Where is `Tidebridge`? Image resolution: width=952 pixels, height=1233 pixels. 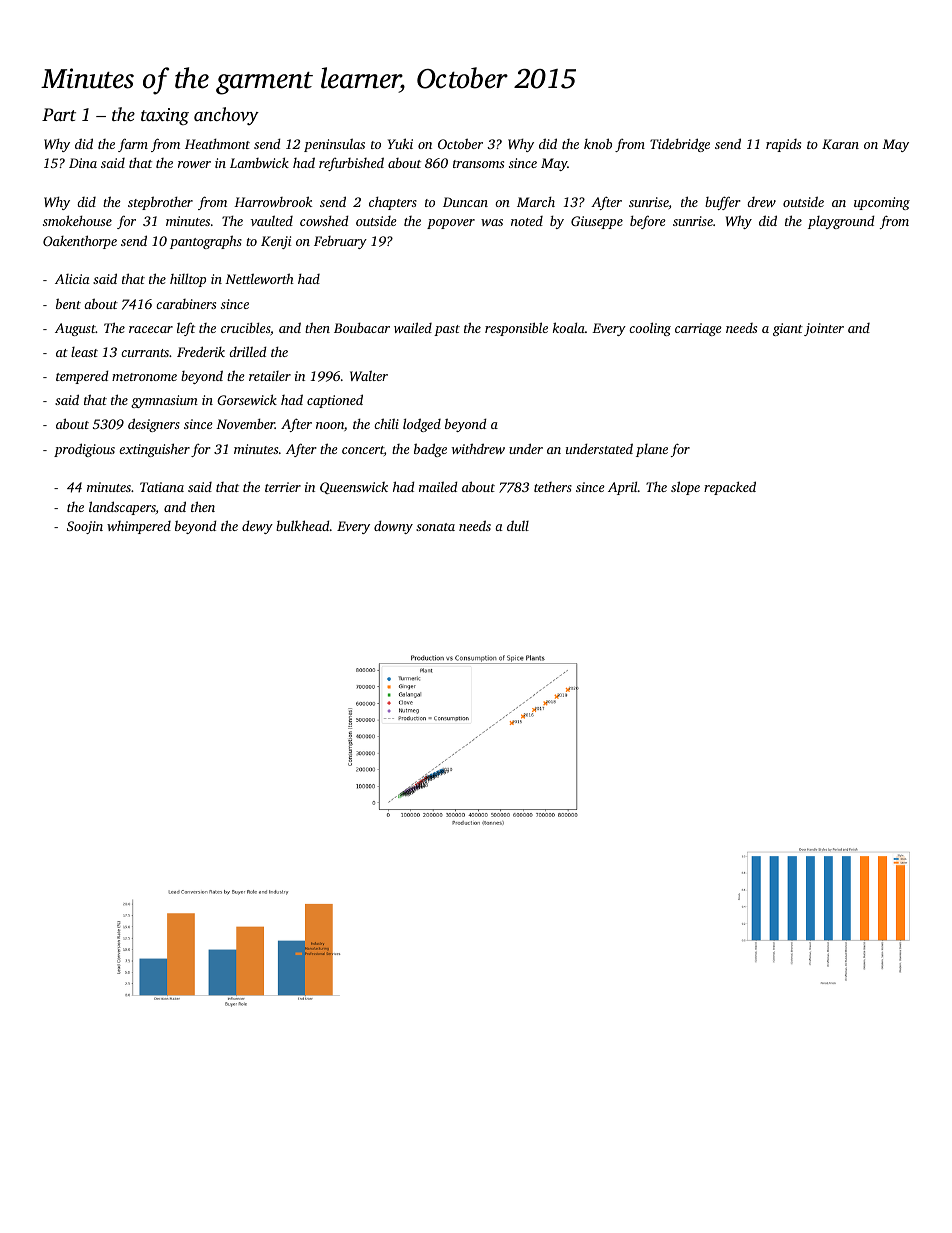
Tidebridge is located at coordinates (680, 145).
